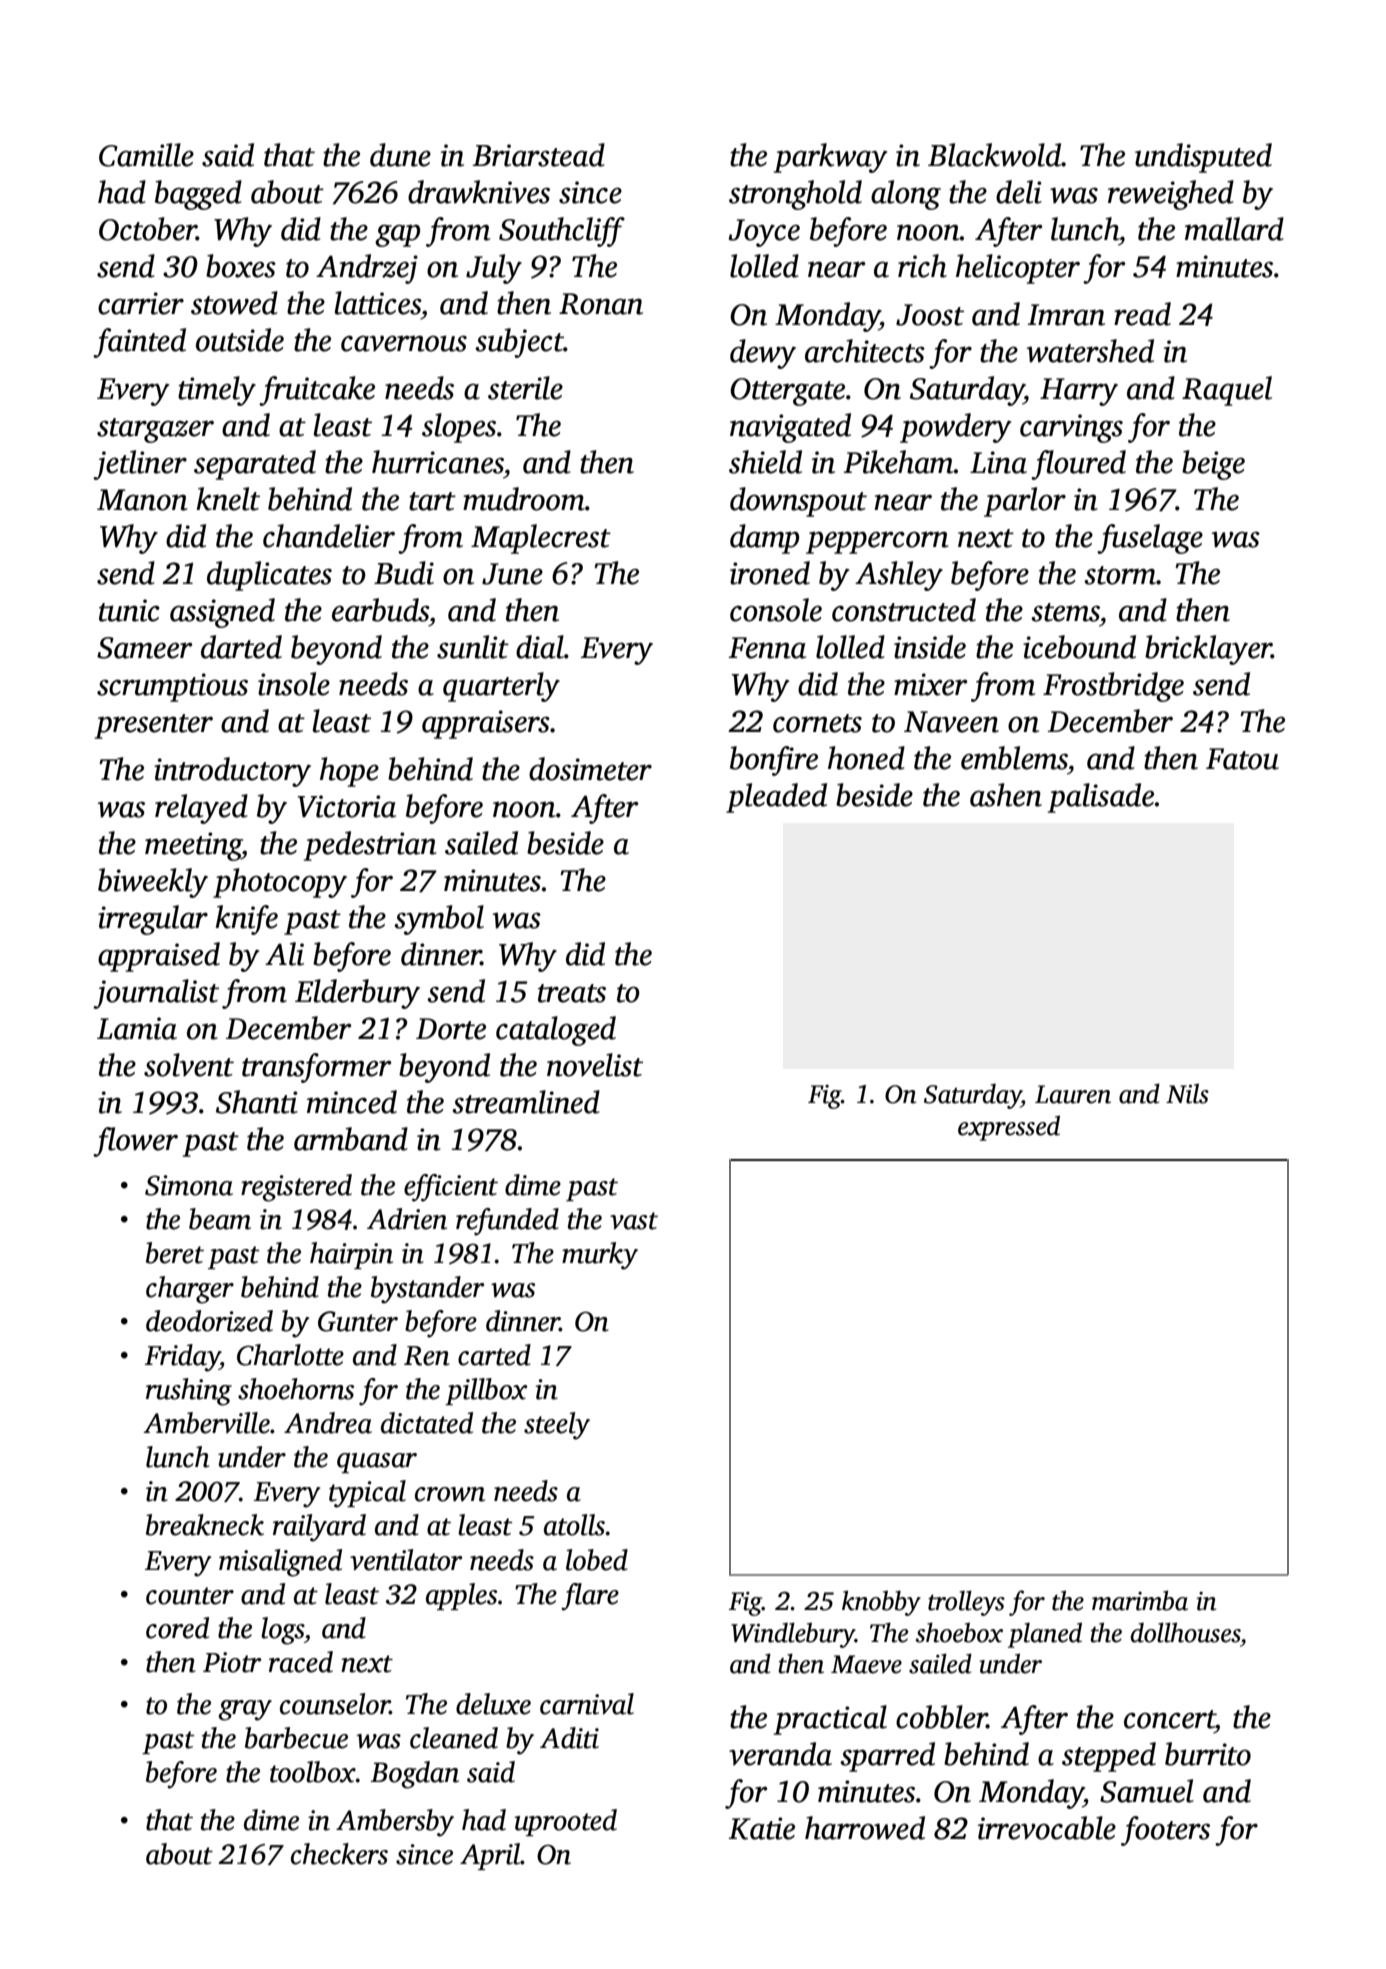 This document has height=1969, width=1386. What do you see at coordinates (454, 1738) in the document?
I see `cleaned` at bounding box center [454, 1738].
